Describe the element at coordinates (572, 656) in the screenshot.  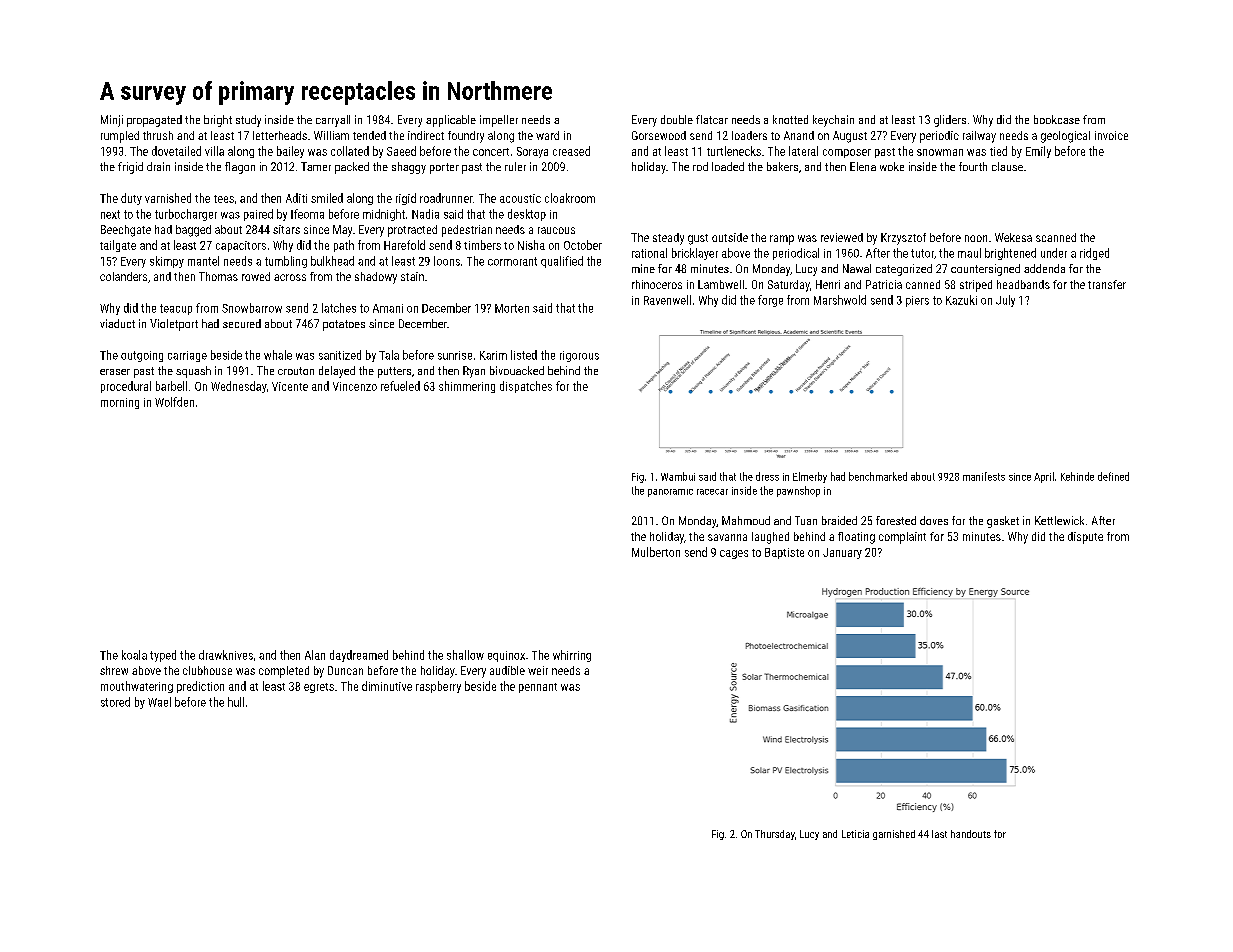
I see `whirring` at that location.
